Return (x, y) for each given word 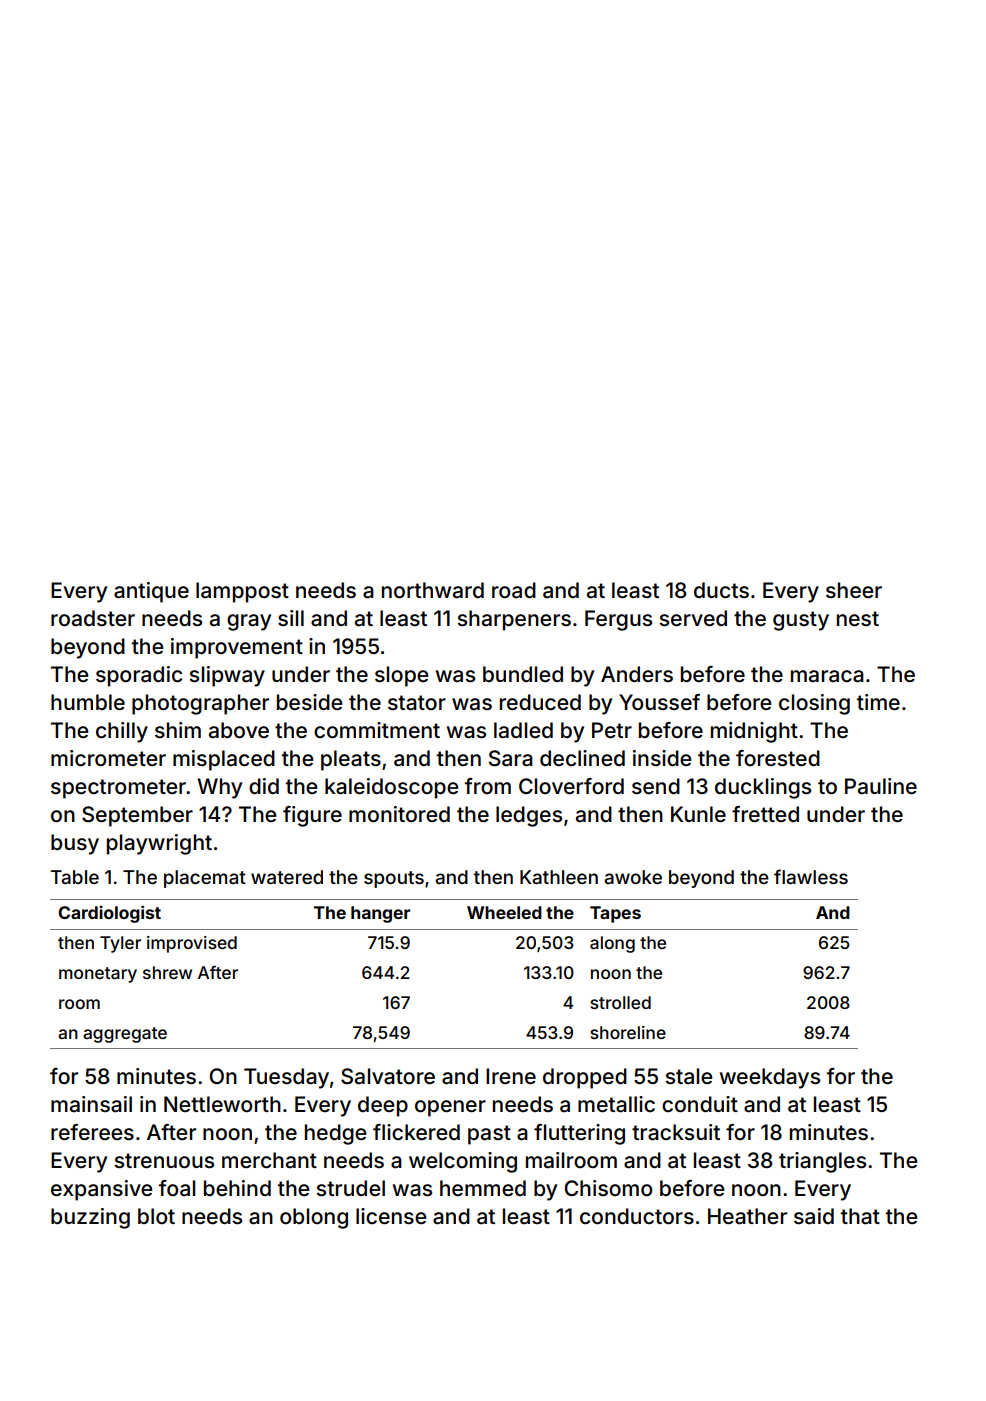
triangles (822, 1162)
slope (401, 676)
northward (433, 590)
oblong (314, 1218)
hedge (335, 1134)
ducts (721, 590)
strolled (620, 1002)
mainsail (91, 1104)
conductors (637, 1216)
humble (88, 702)
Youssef (659, 702)
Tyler (120, 944)
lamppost (242, 592)
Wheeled (504, 912)
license (391, 1216)
